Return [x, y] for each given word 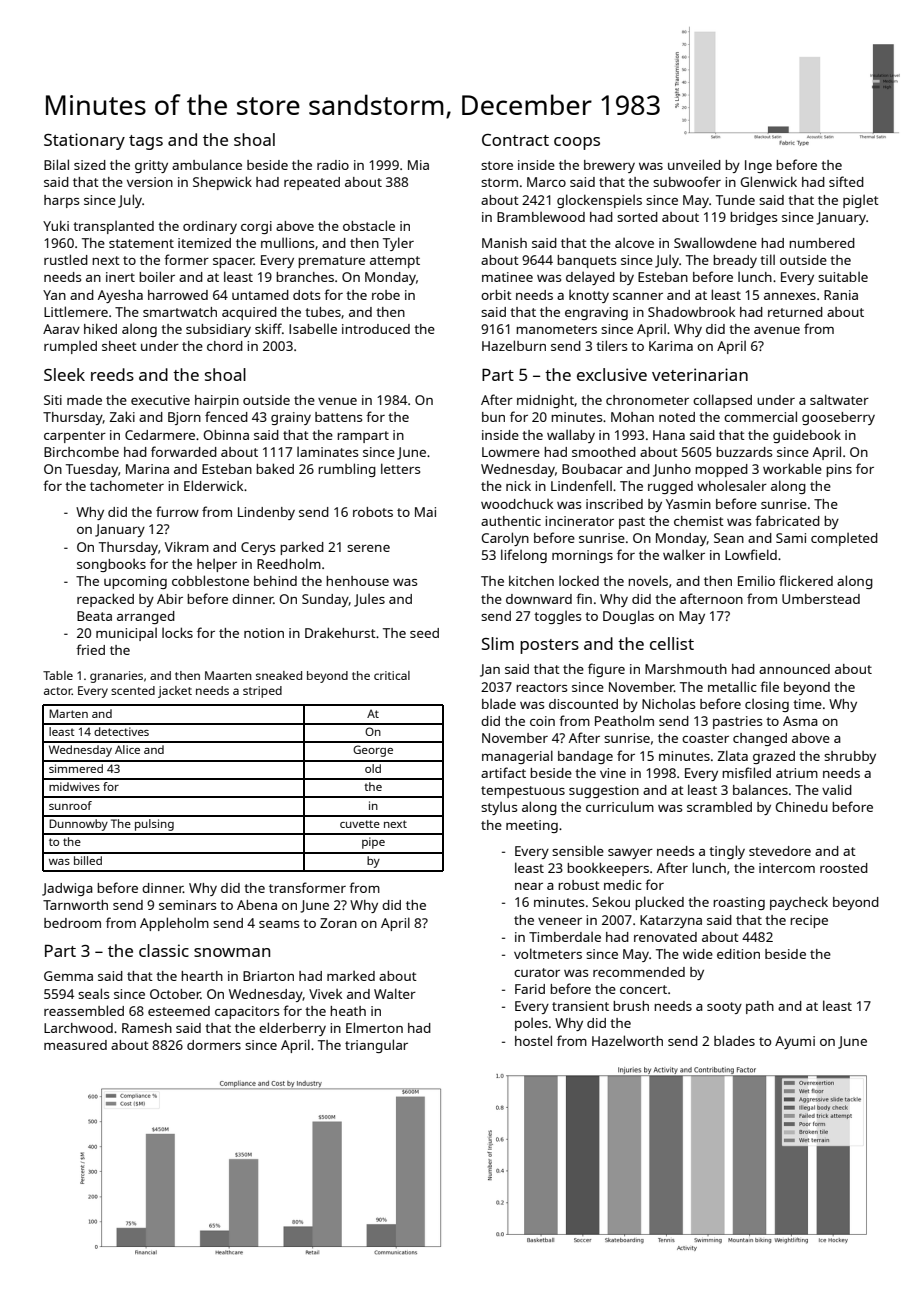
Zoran [338, 923]
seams [279, 924]
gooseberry [838, 418]
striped [262, 692]
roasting [739, 903]
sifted [846, 181]
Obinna [226, 435]
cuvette [360, 824]
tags [146, 142]
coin [542, 721]
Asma [800, 721]
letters [400, 468]
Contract [515, 140]
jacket [175, 692]
